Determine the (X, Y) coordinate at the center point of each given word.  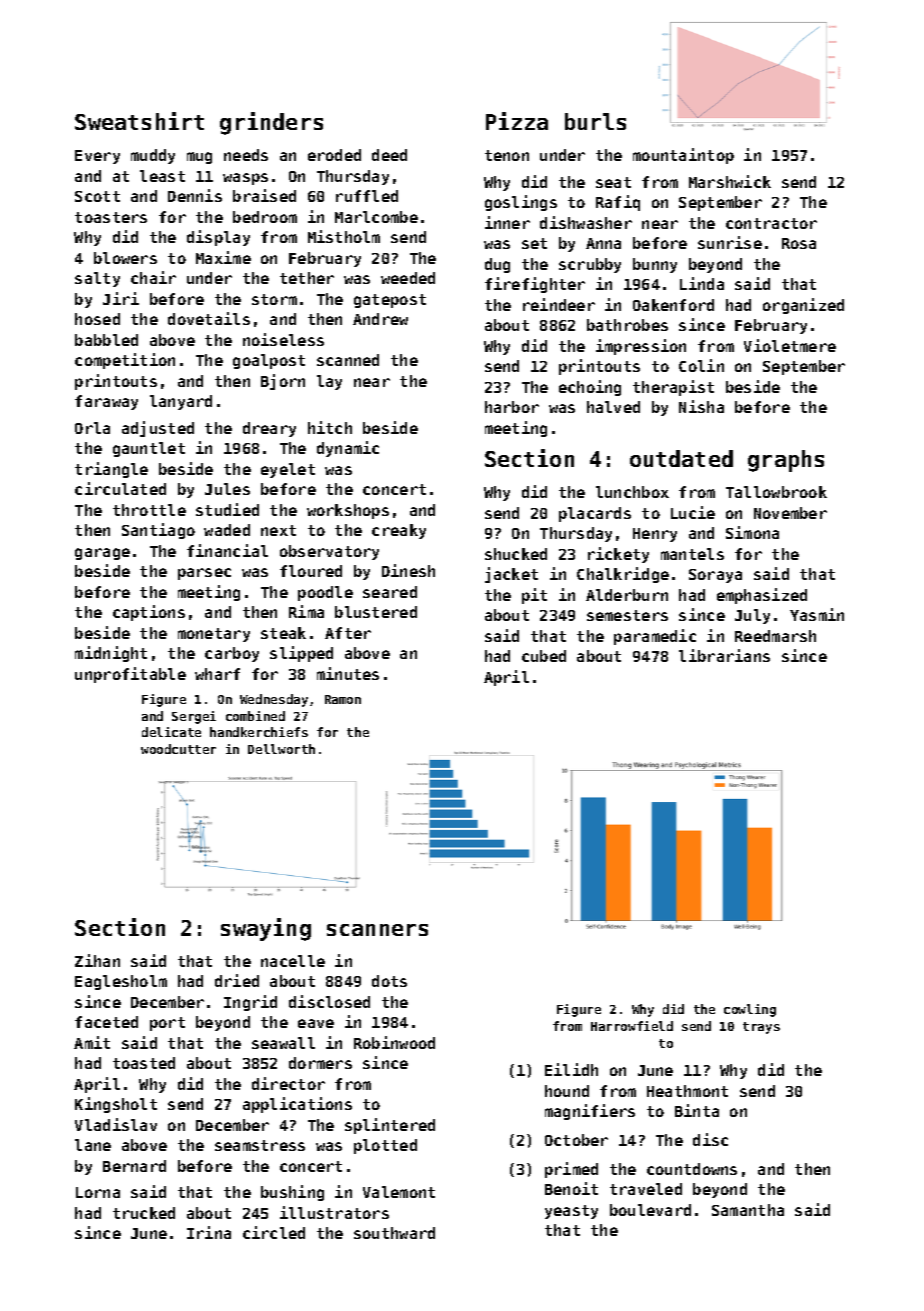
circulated (120, 488)
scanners (377, 930)
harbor (512, 407)
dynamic (348, 449)
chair (153, 277)
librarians (724, 655)
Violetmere (790, 345)
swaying (266, 929)
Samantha (748, 1210)
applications (297, 1105)
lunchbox (632, 492)
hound (567, 1091)
